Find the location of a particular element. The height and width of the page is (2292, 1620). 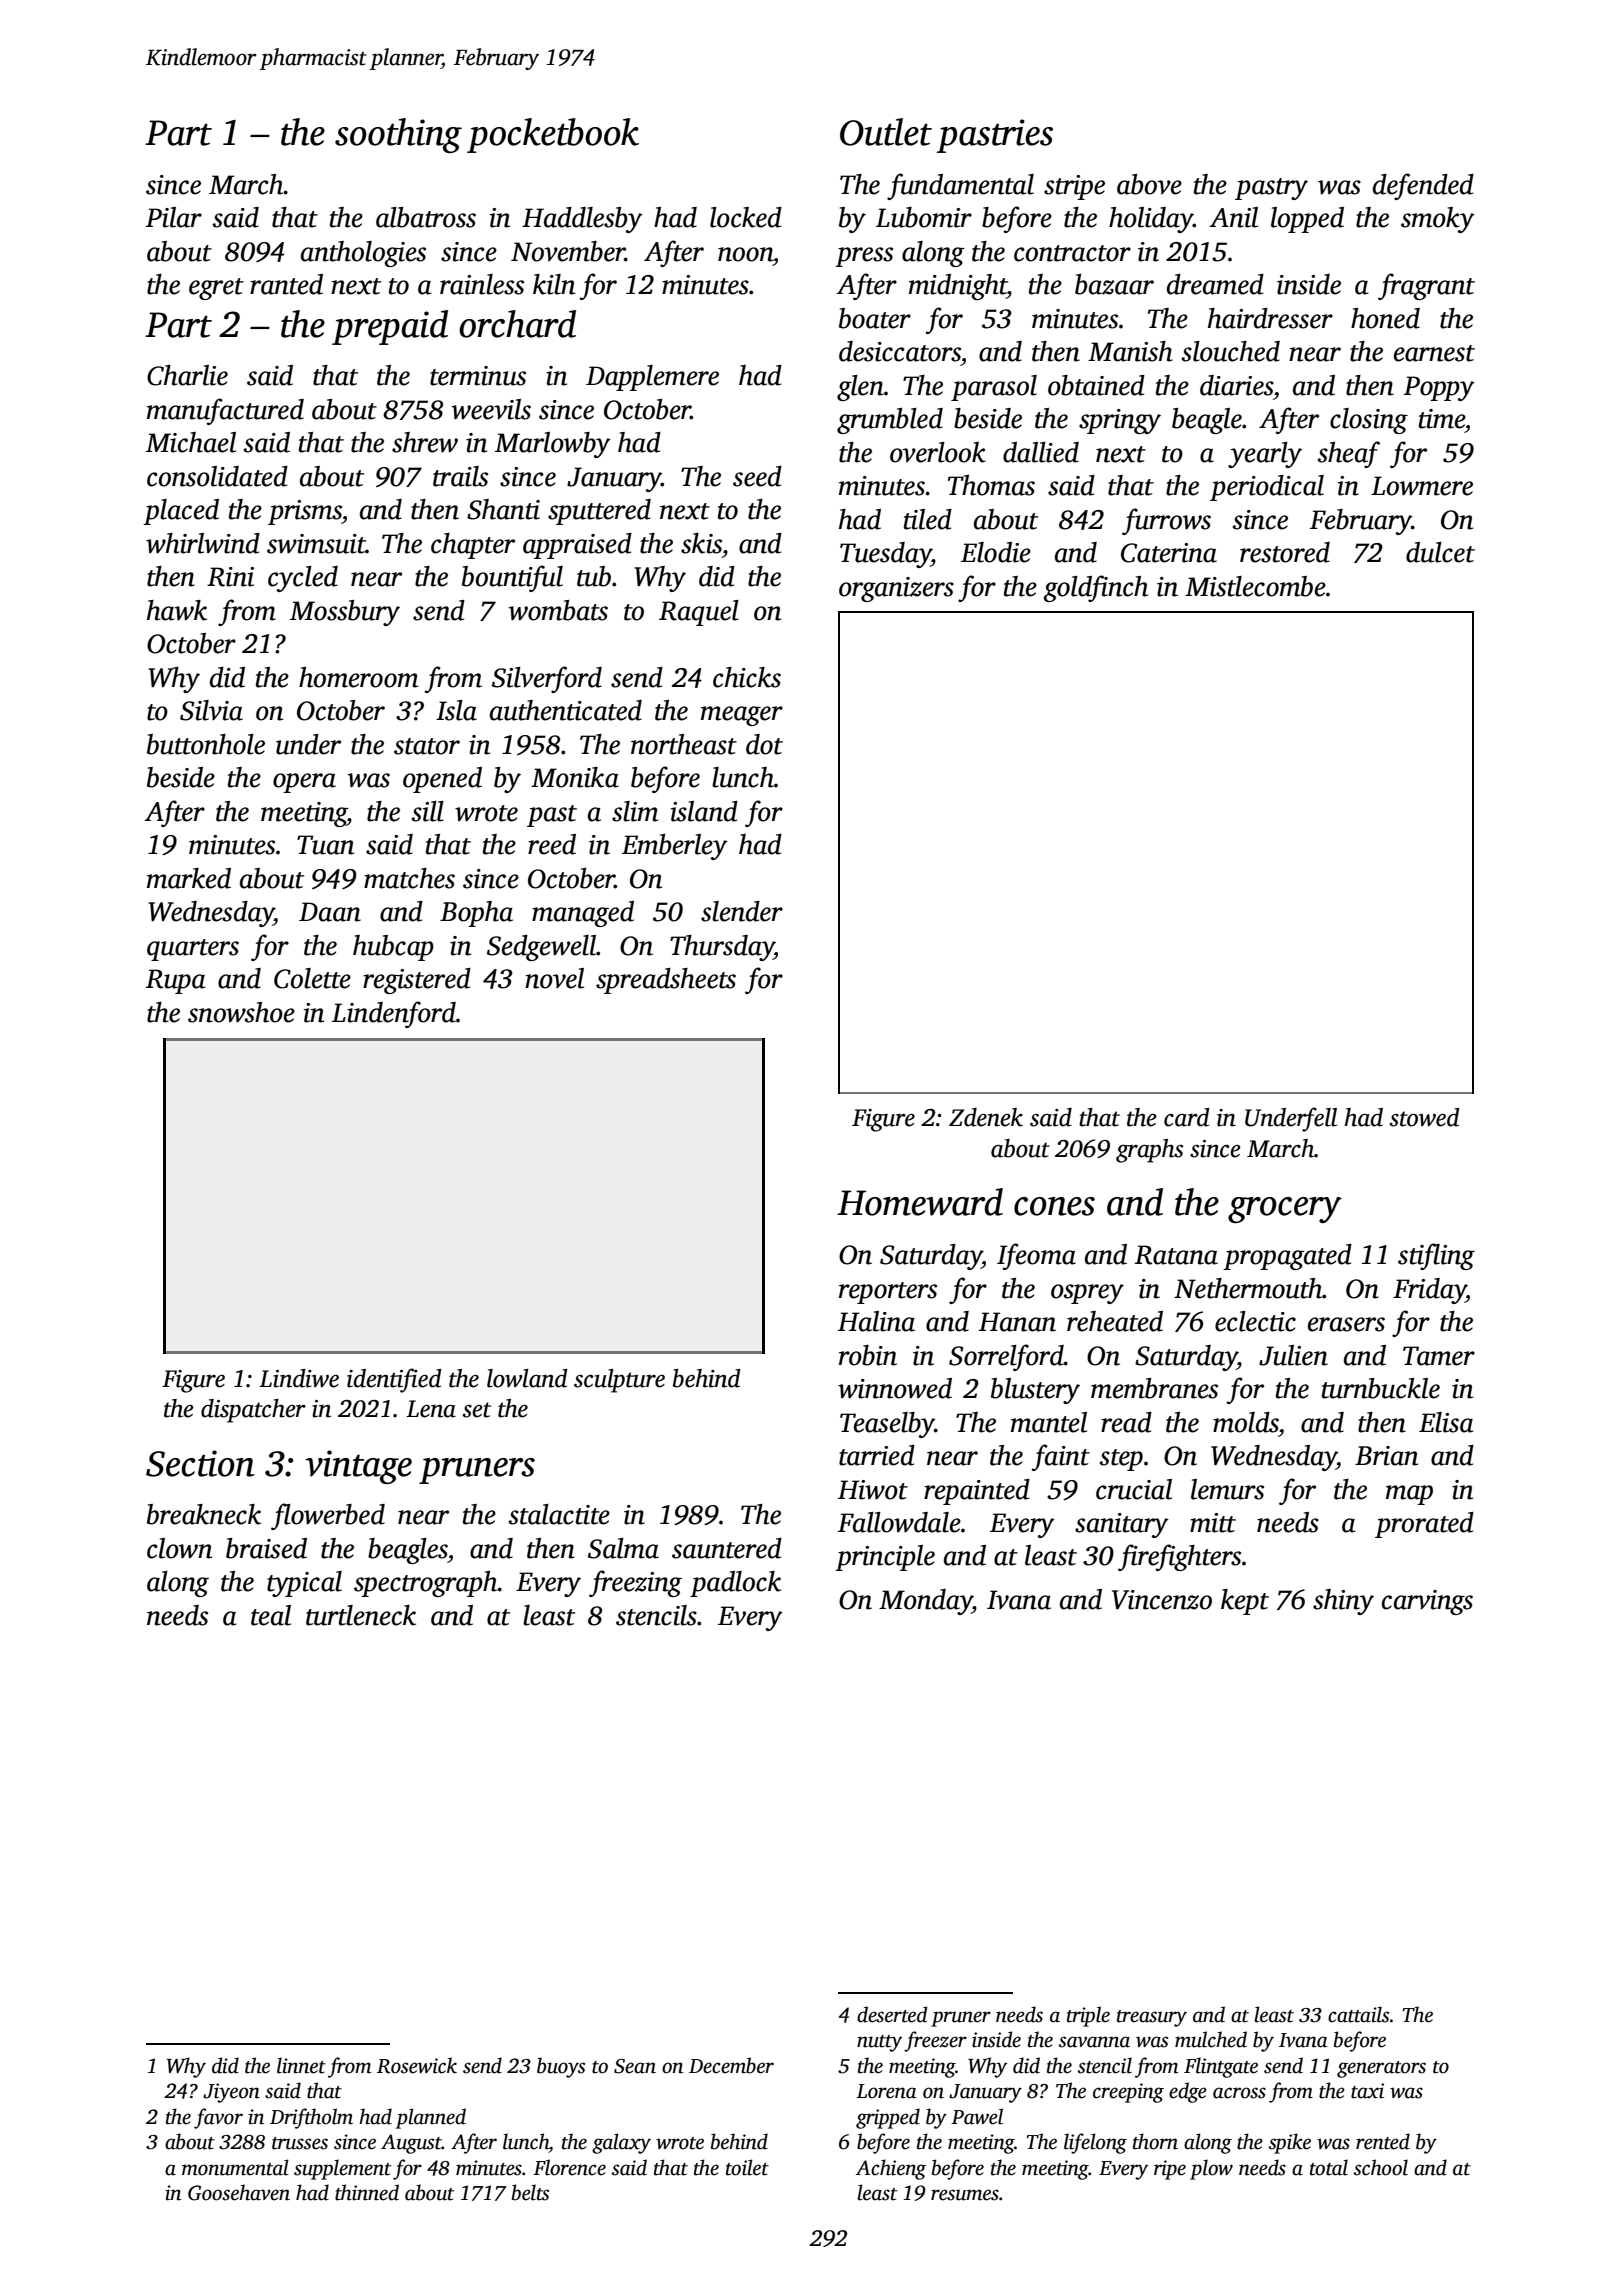

Sean is located at coordinates (635, 2066).
